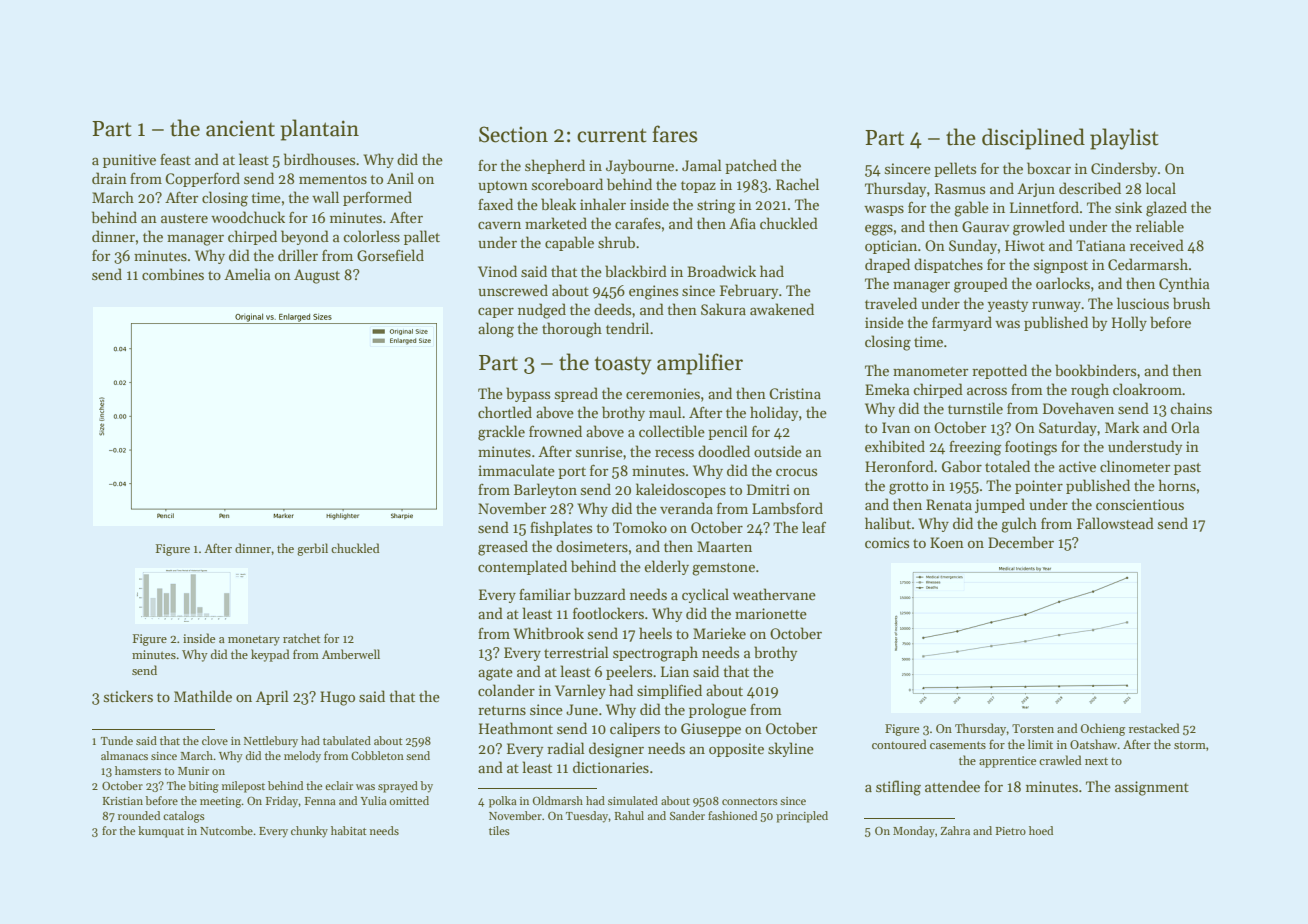  I want to click on ancient, so click(240, 128).
